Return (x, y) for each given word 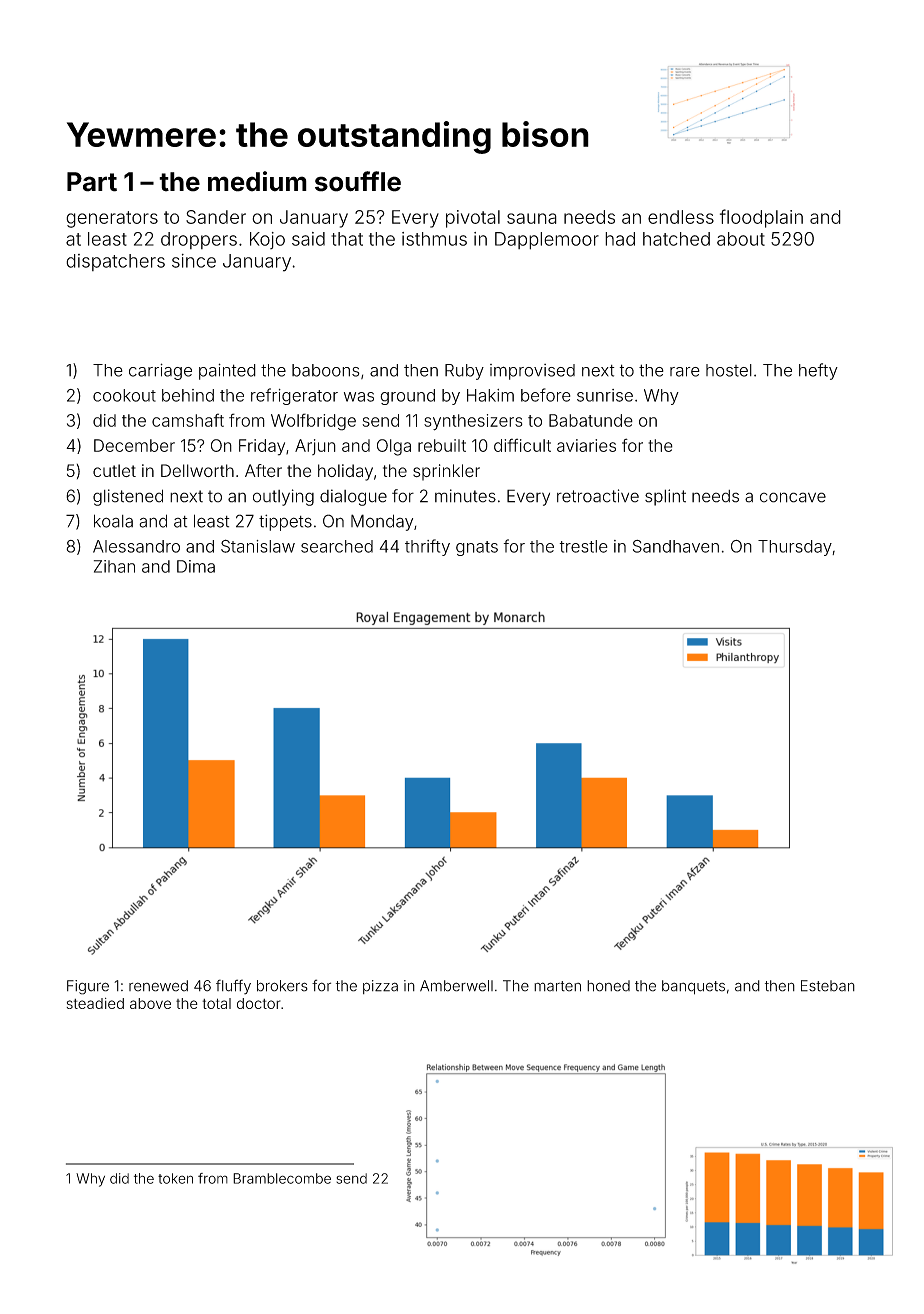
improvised (532, 372)
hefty (818, 371)
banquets (693, 987)
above (150, 1003)
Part (92, 182)
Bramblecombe (282, 1178)
